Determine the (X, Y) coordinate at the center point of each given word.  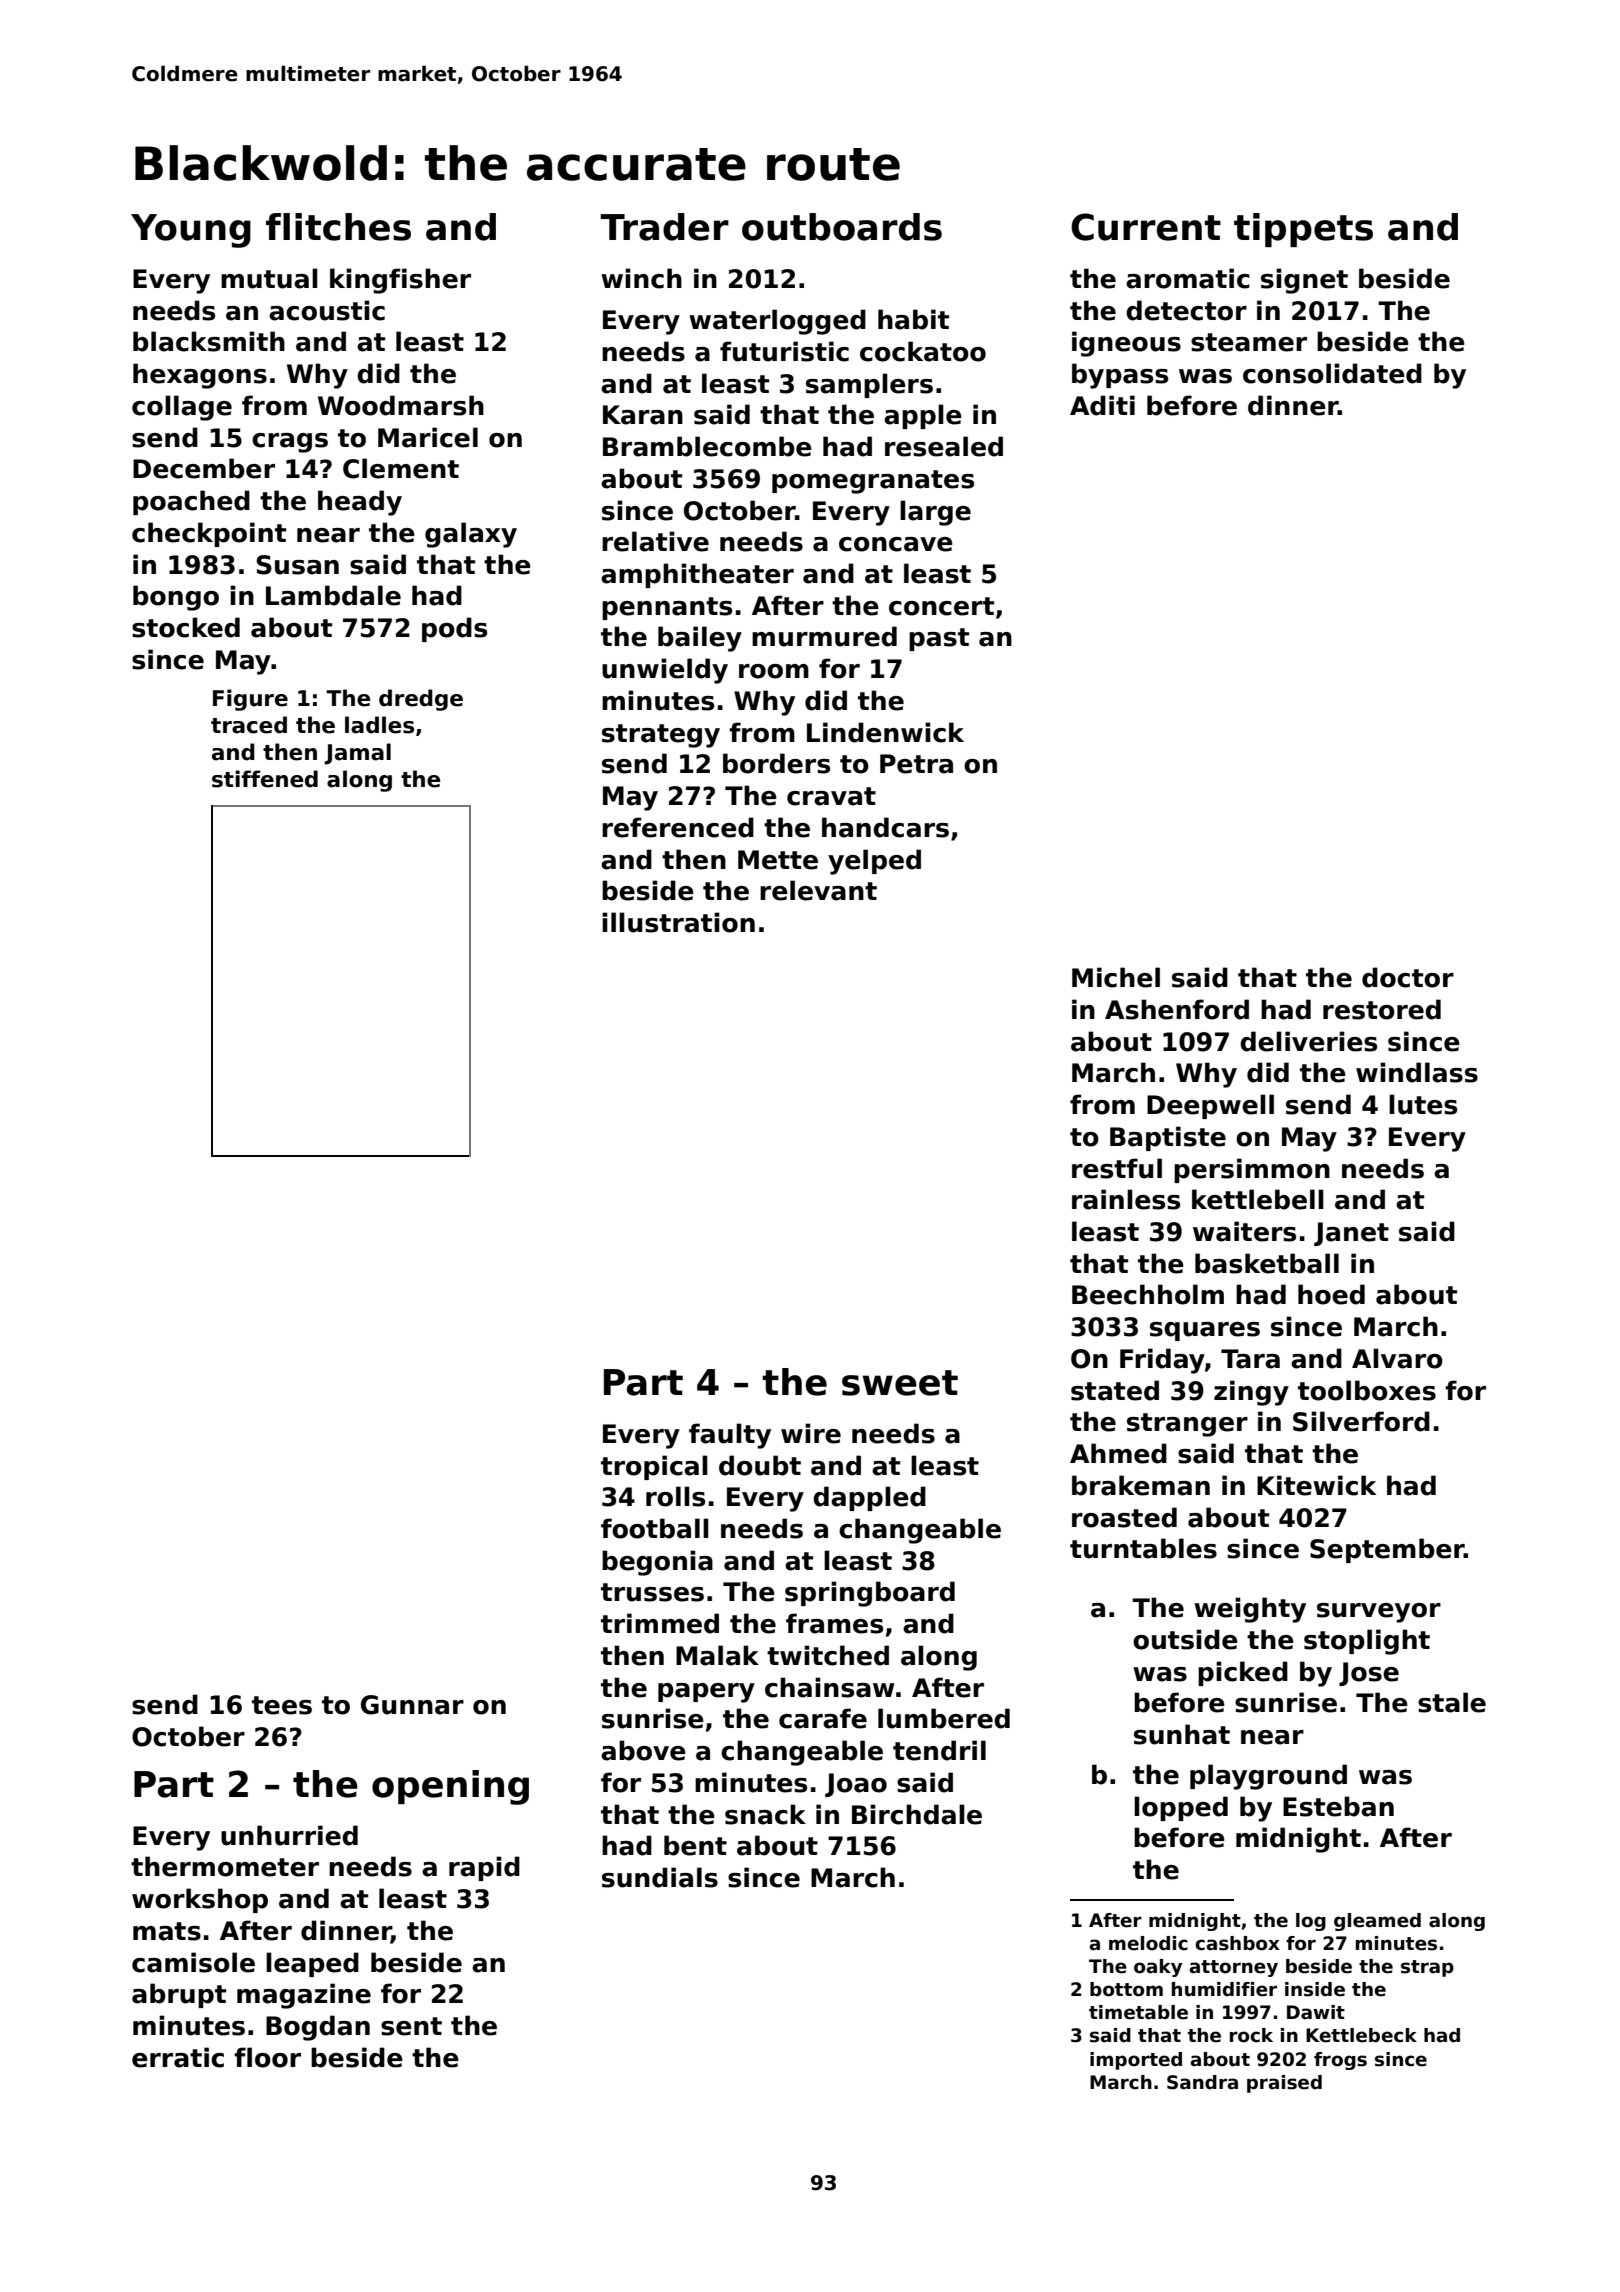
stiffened (265, 779)
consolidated (1332, 373)
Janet (1351, 1234)
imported (1136, 2061)
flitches (338, 227)
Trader (664, 227)
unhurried (289, 1835)
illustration (678, 922)
